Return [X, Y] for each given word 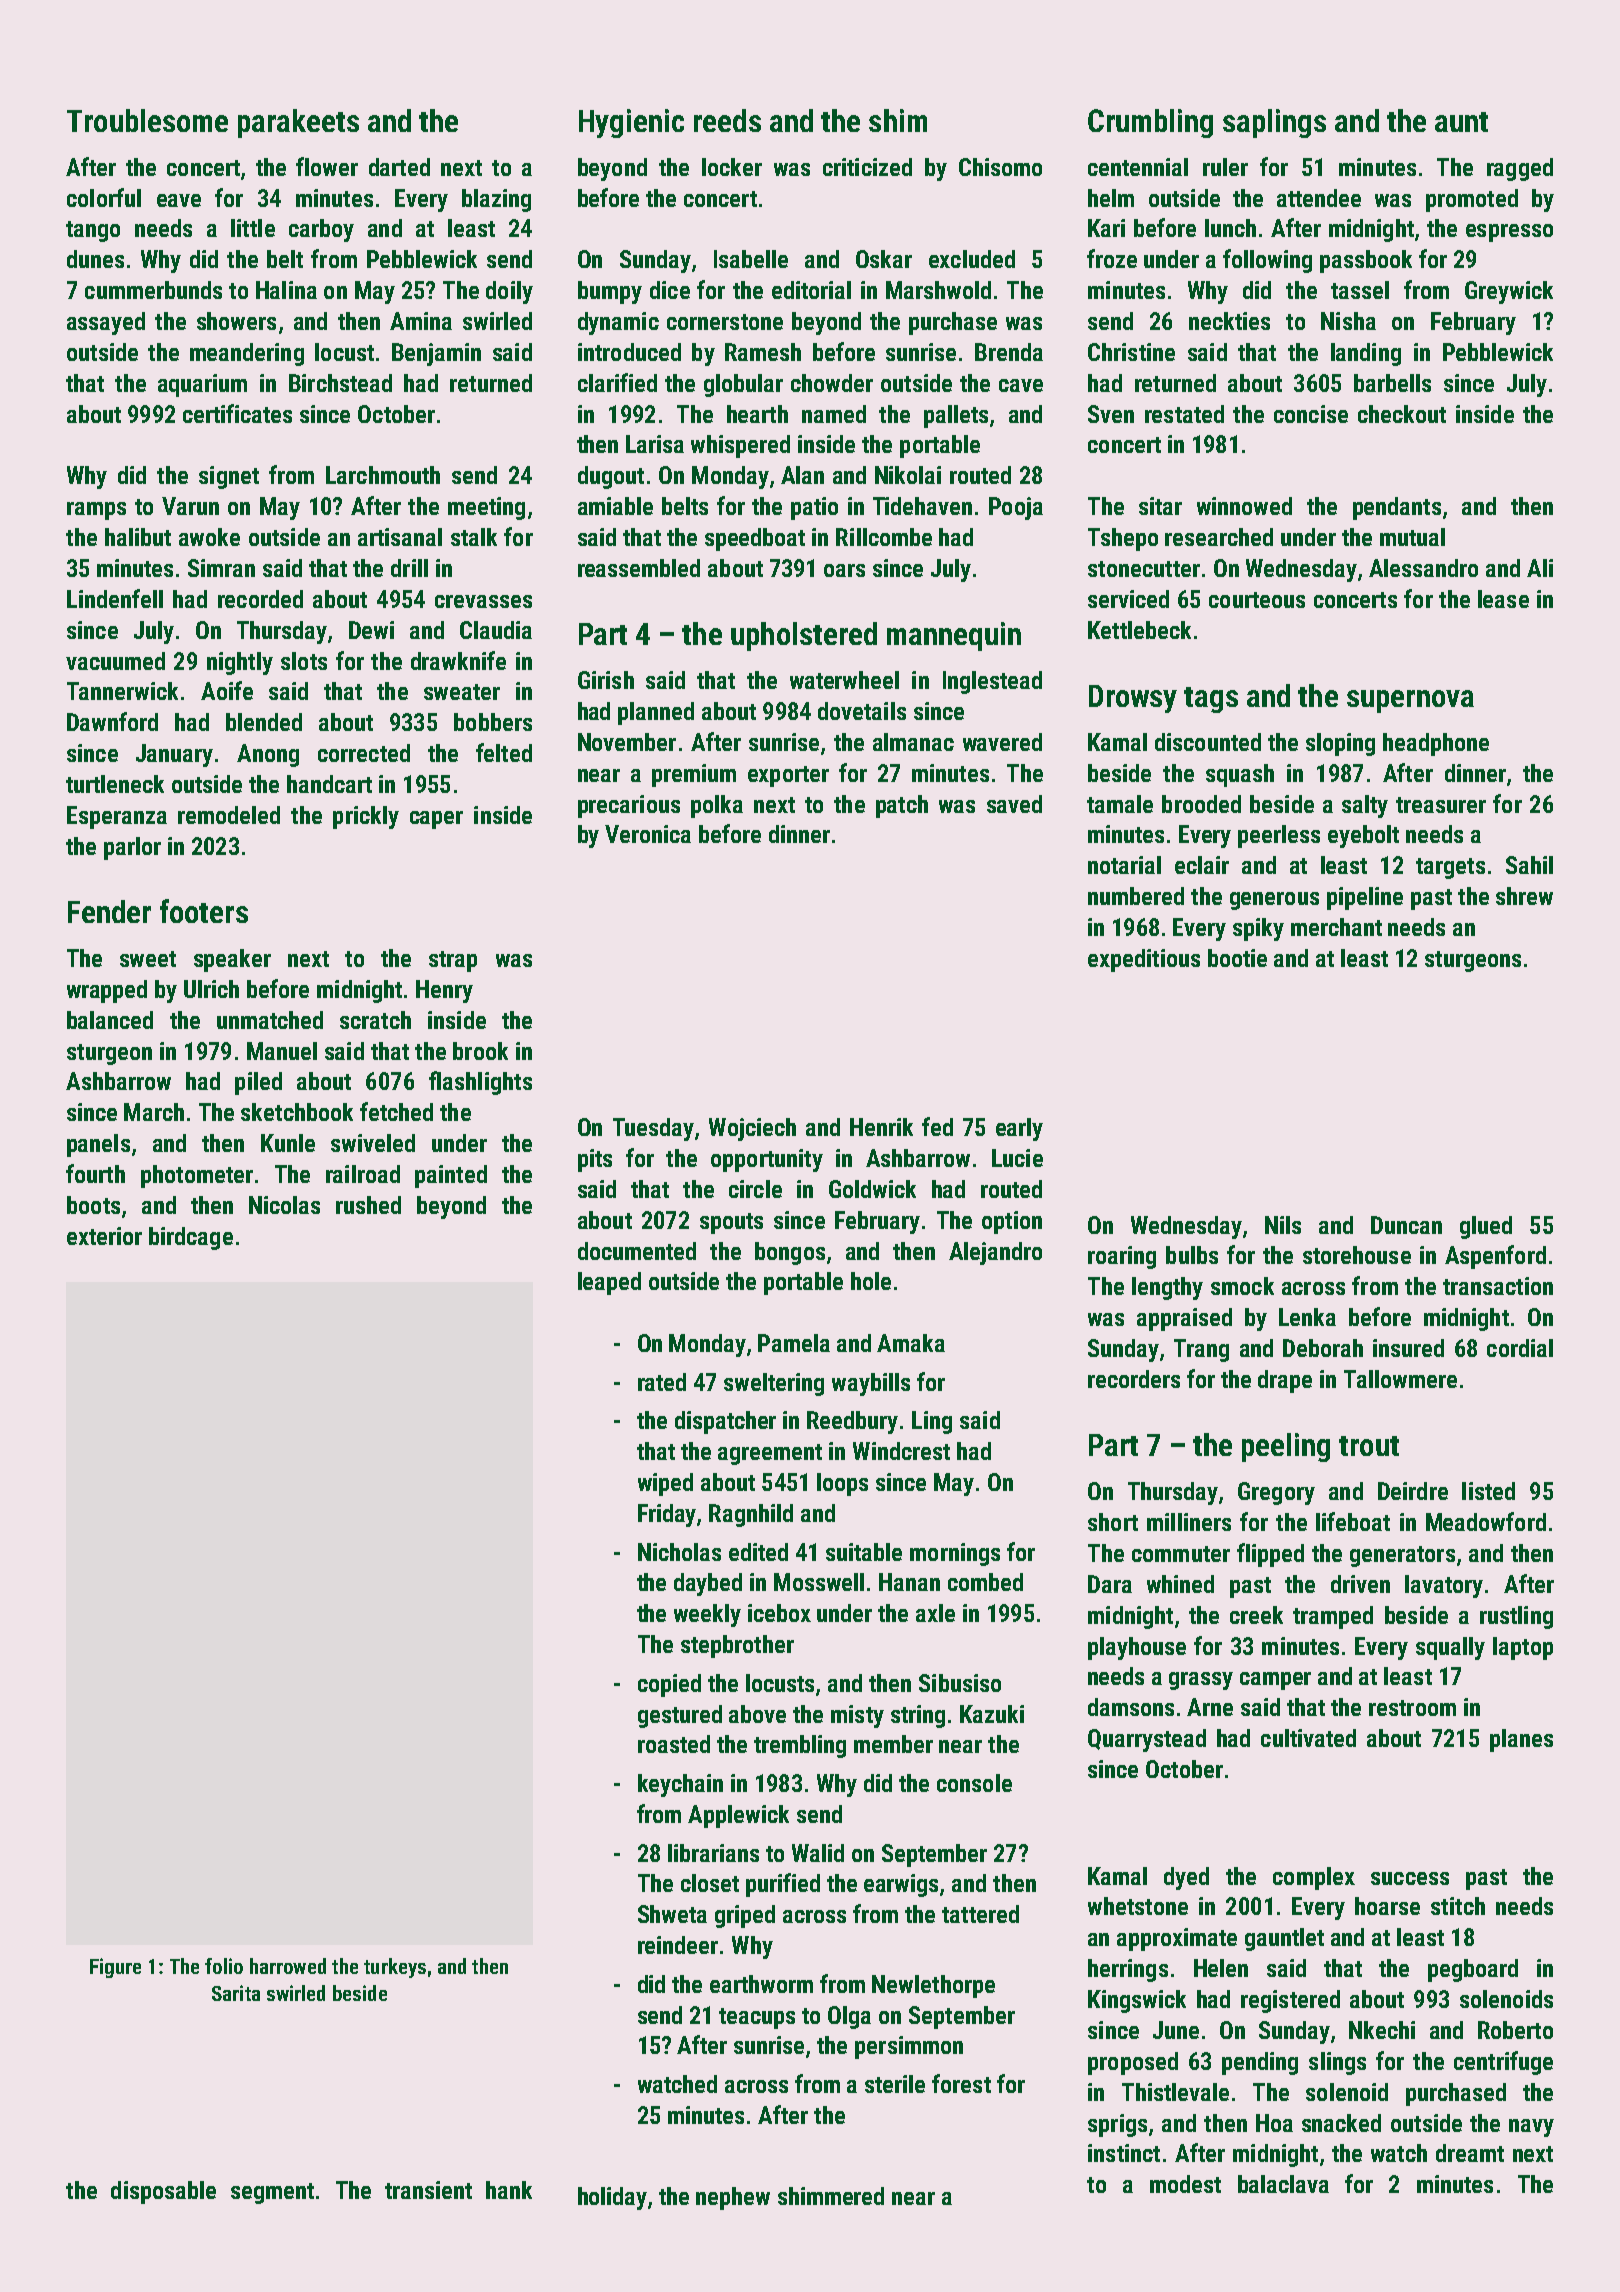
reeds [727, 120]
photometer [197, 1176]
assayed [106, 323]
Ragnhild [751, 1515]
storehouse [1357, 1255]
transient [428, 2190]
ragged [1520, 169]
